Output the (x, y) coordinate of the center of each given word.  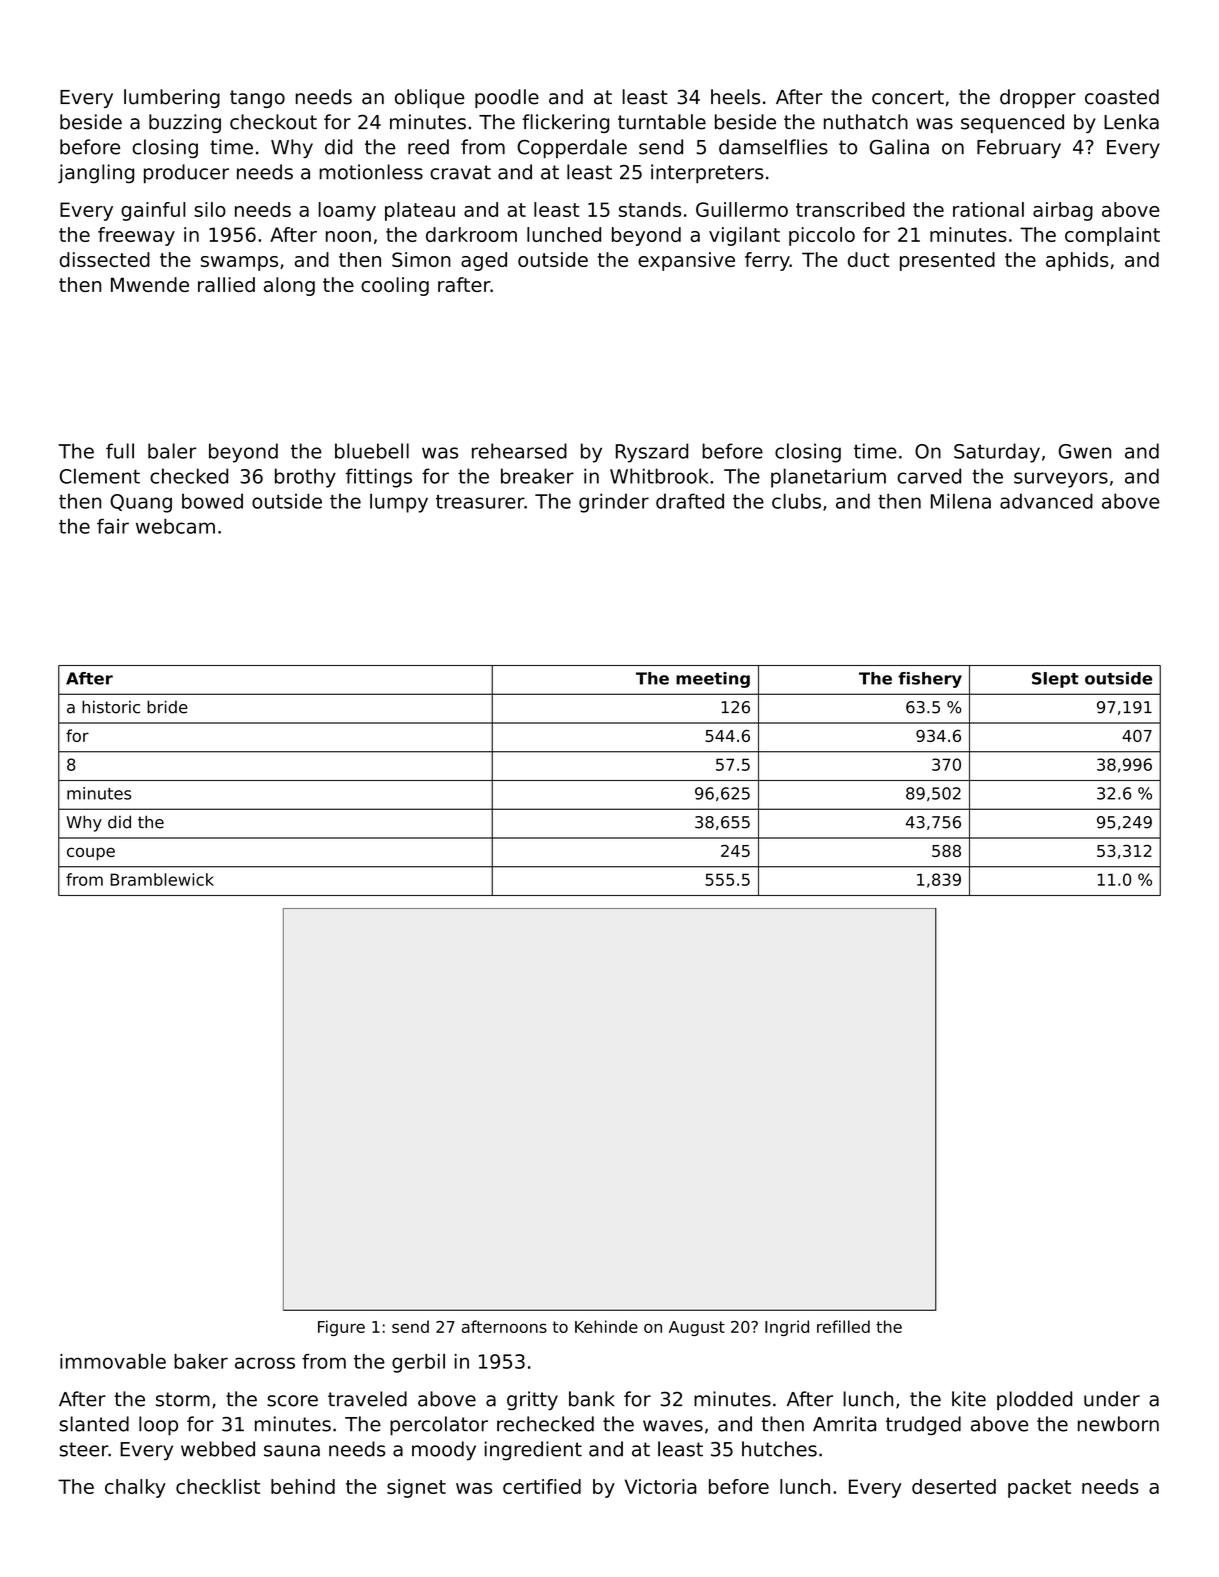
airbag (1063, 211)
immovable (113, 1361)
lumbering (172, 98)
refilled (843, 1326)
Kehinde (606, 1326)
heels (735, 97)
